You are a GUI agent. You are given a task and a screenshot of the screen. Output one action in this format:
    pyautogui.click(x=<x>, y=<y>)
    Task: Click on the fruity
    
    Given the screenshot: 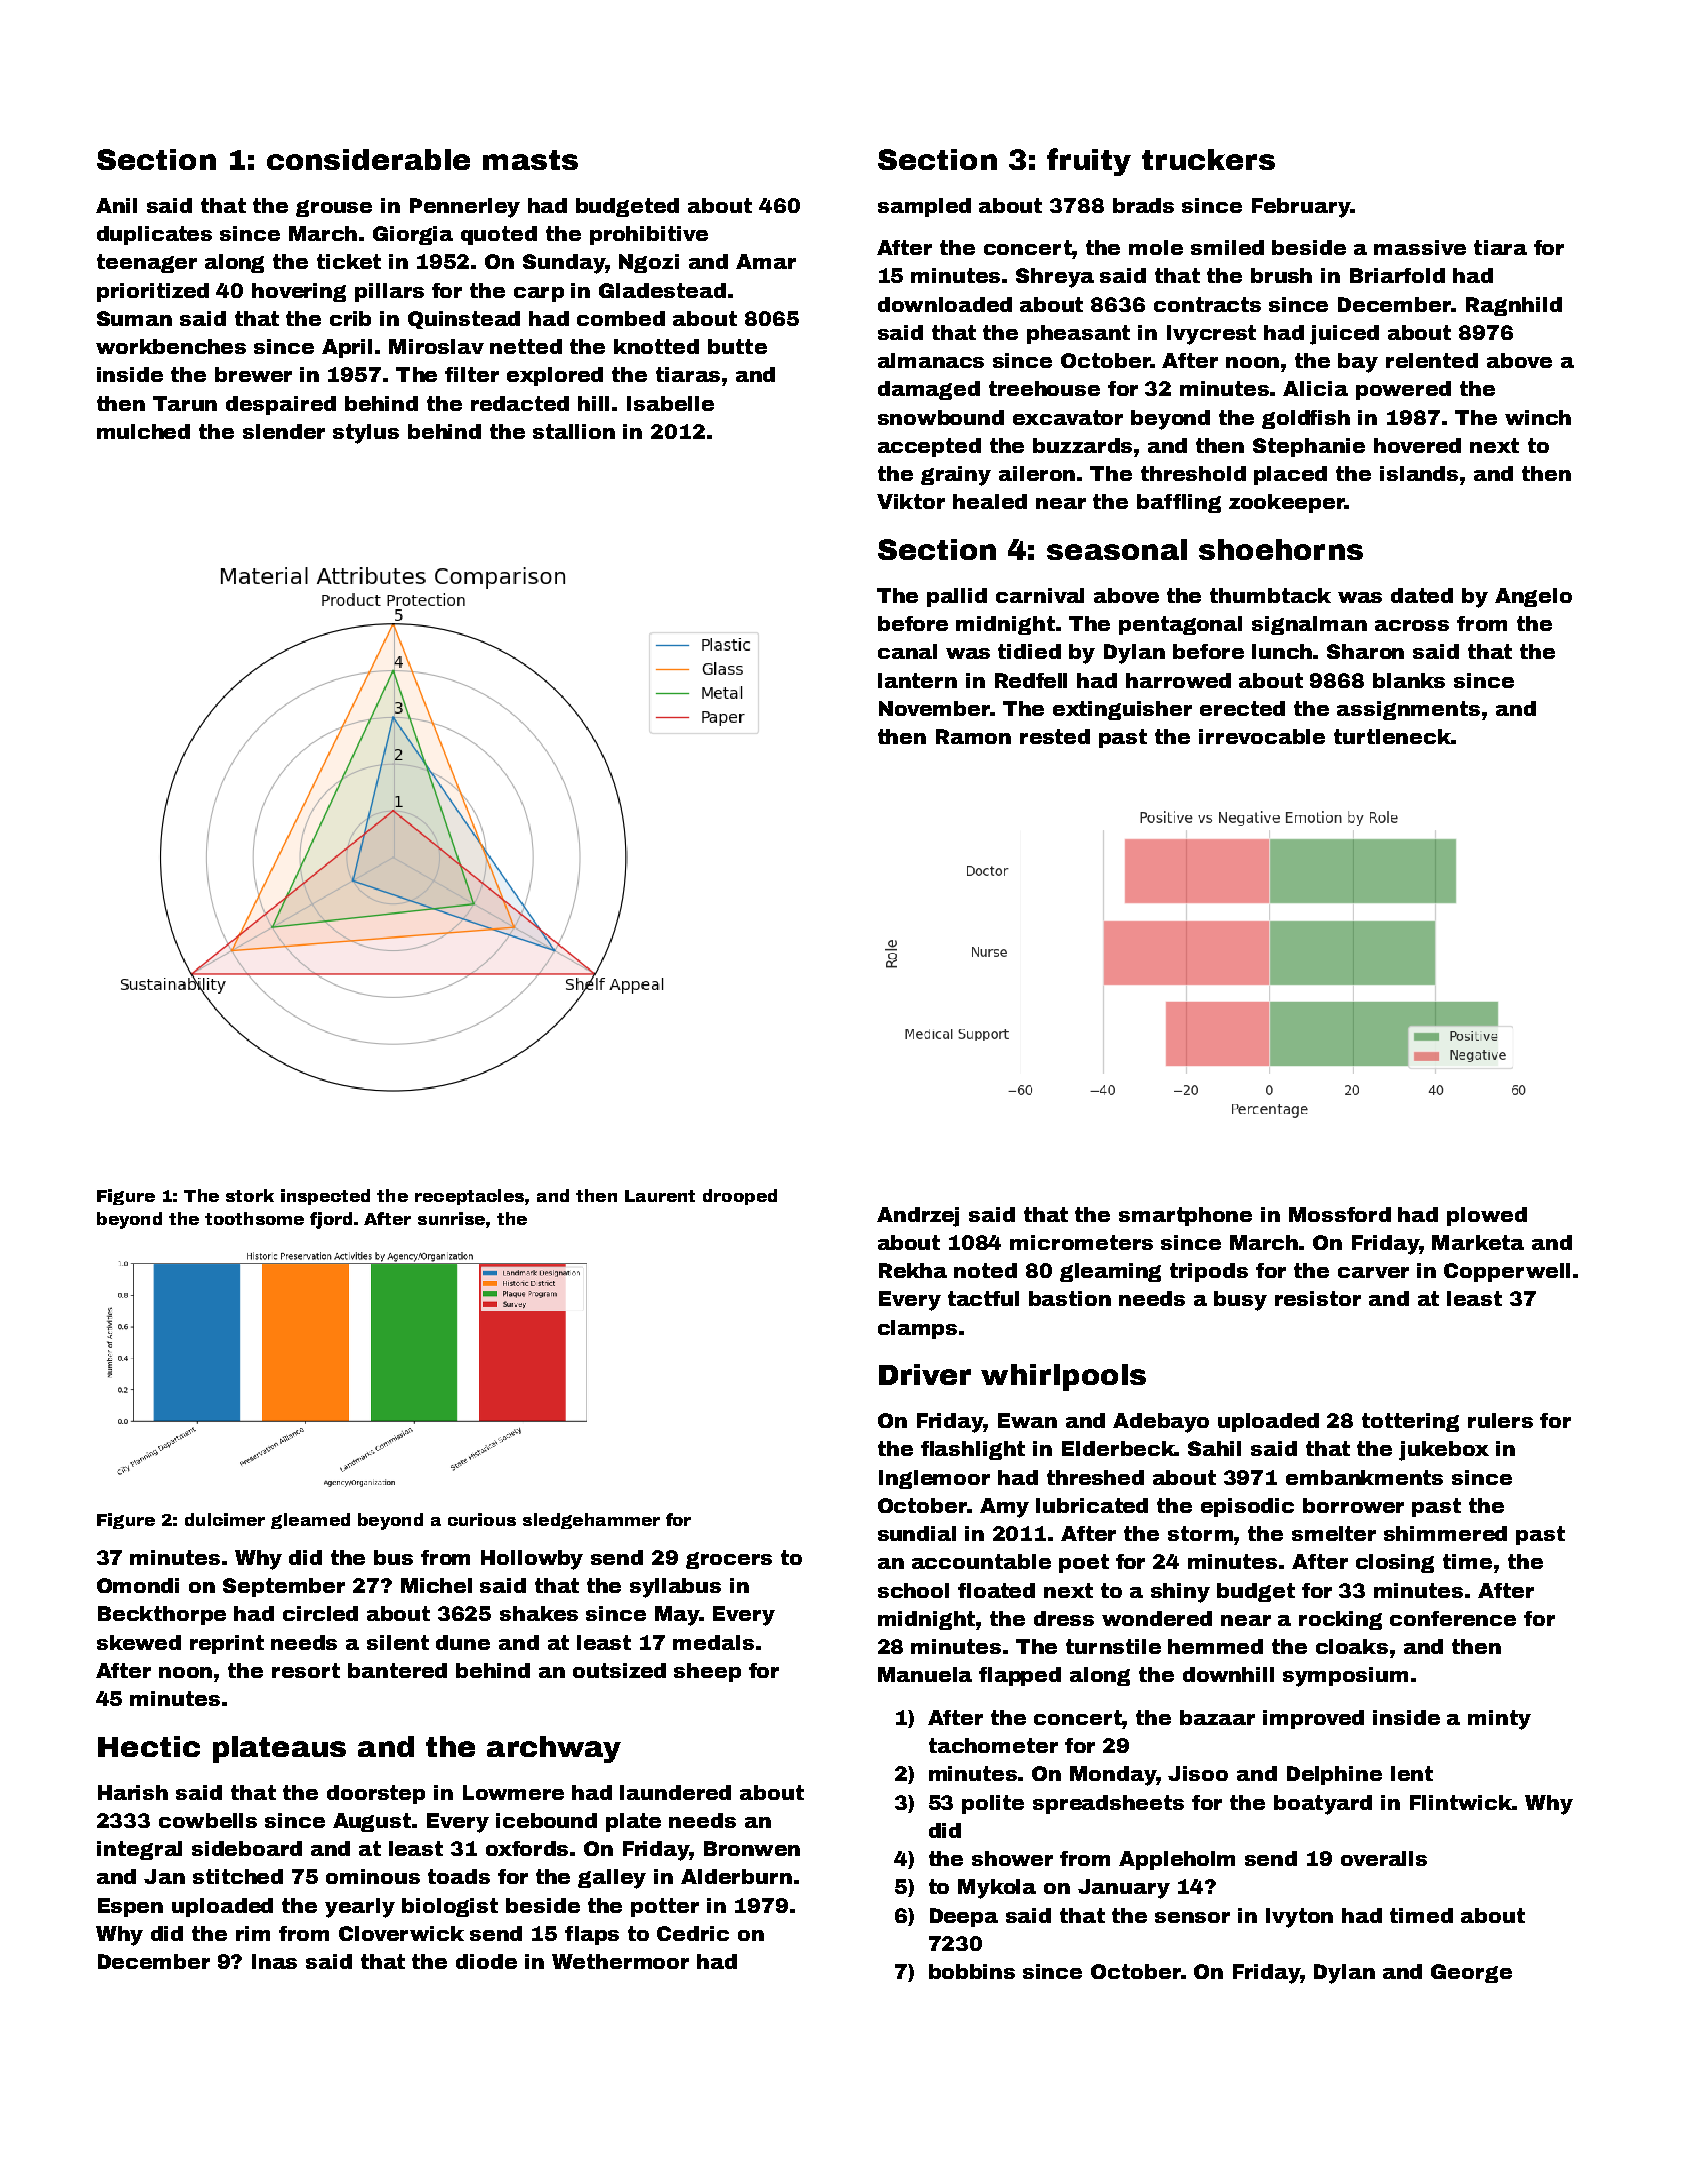 What is the action you would take?
    pyautogui.click(x=1089, y=162)
